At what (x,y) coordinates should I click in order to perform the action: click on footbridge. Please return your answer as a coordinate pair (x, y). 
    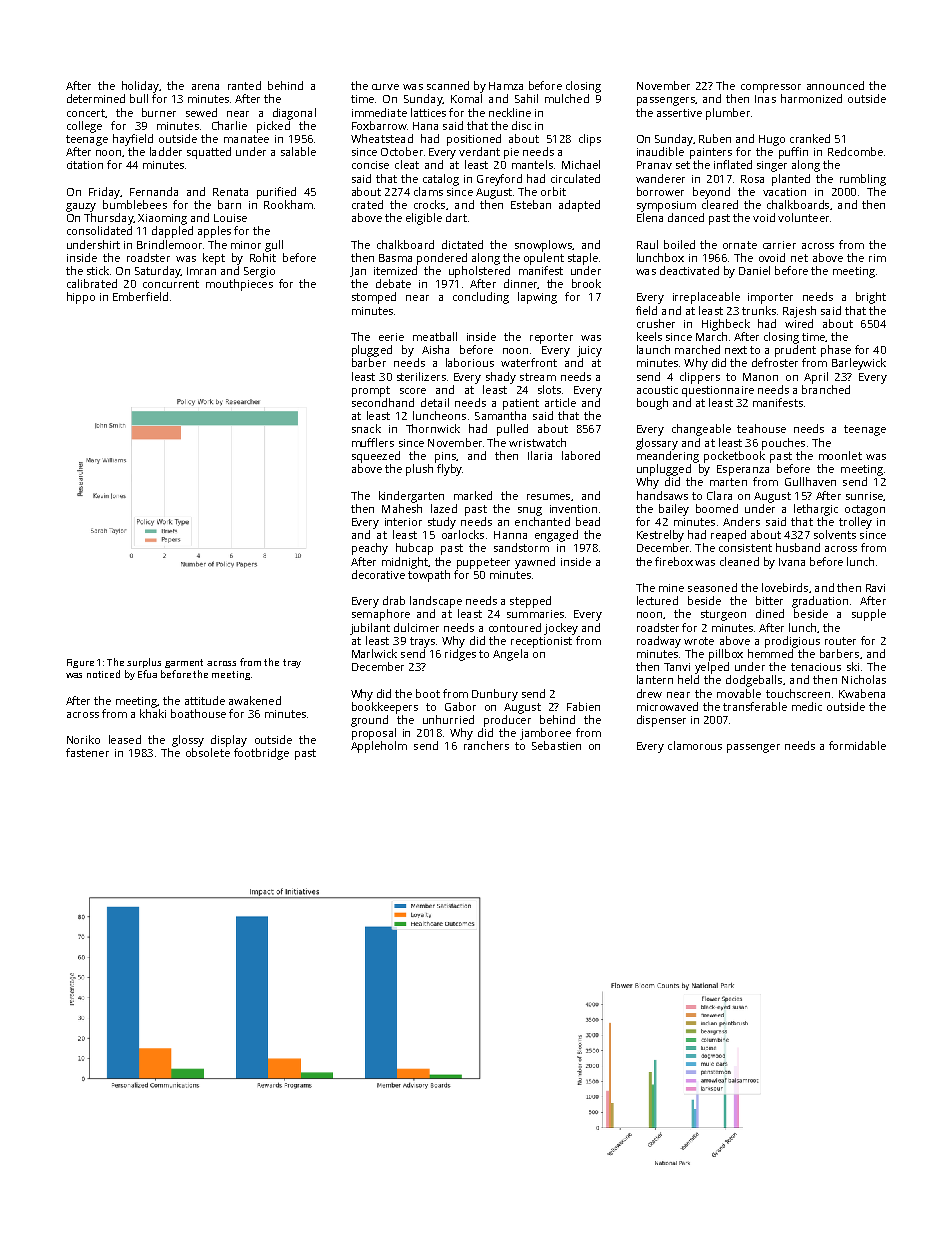
    Looking at the image, I should click on (261, 754).
